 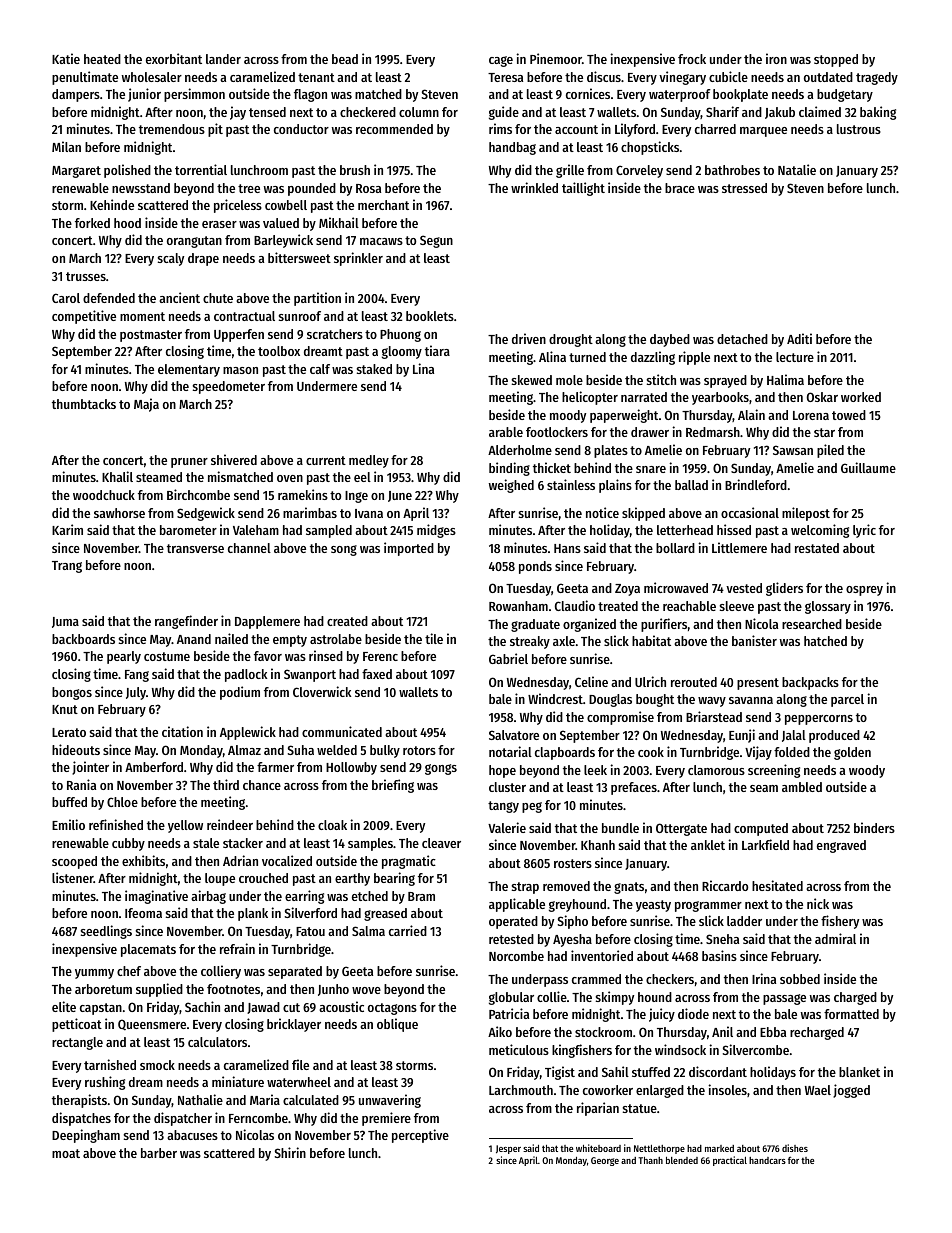 I want to click on Salvatore, so click(x=514, y=735).
